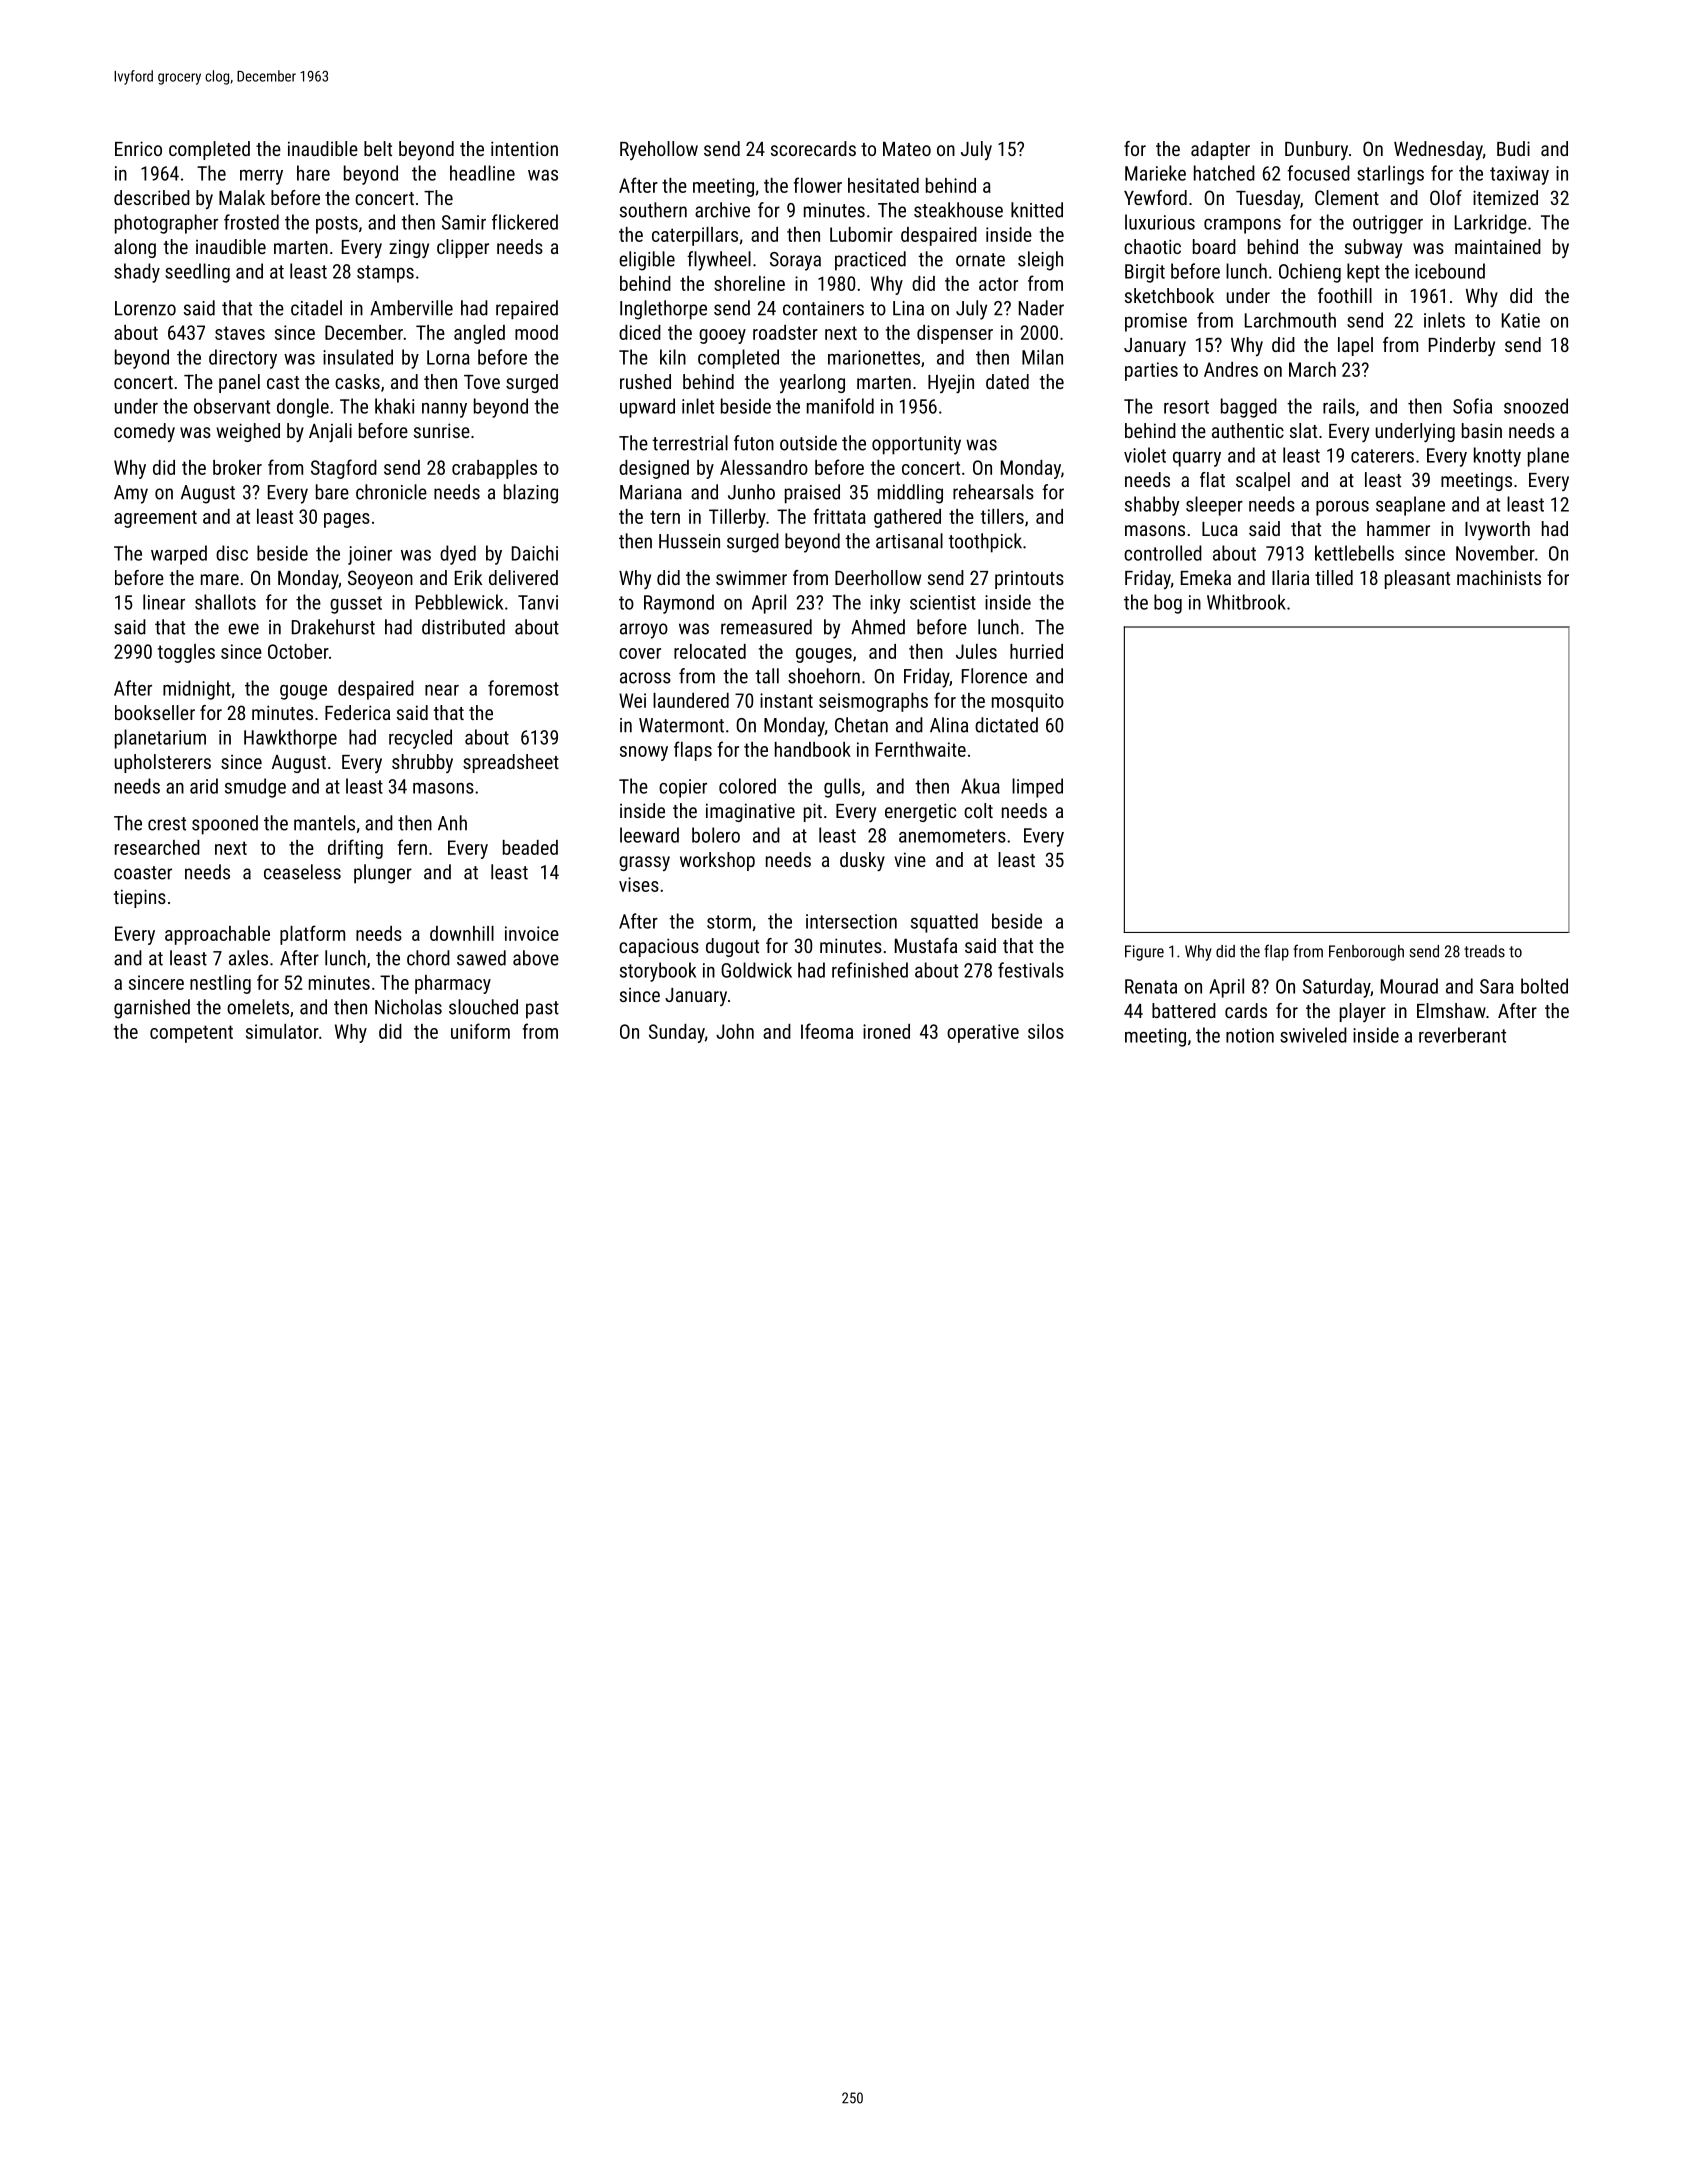 The image size is (1683, 2178). Describe the element at coordinates (1462, 1035) in the image. I see `reverberant` at that location.
